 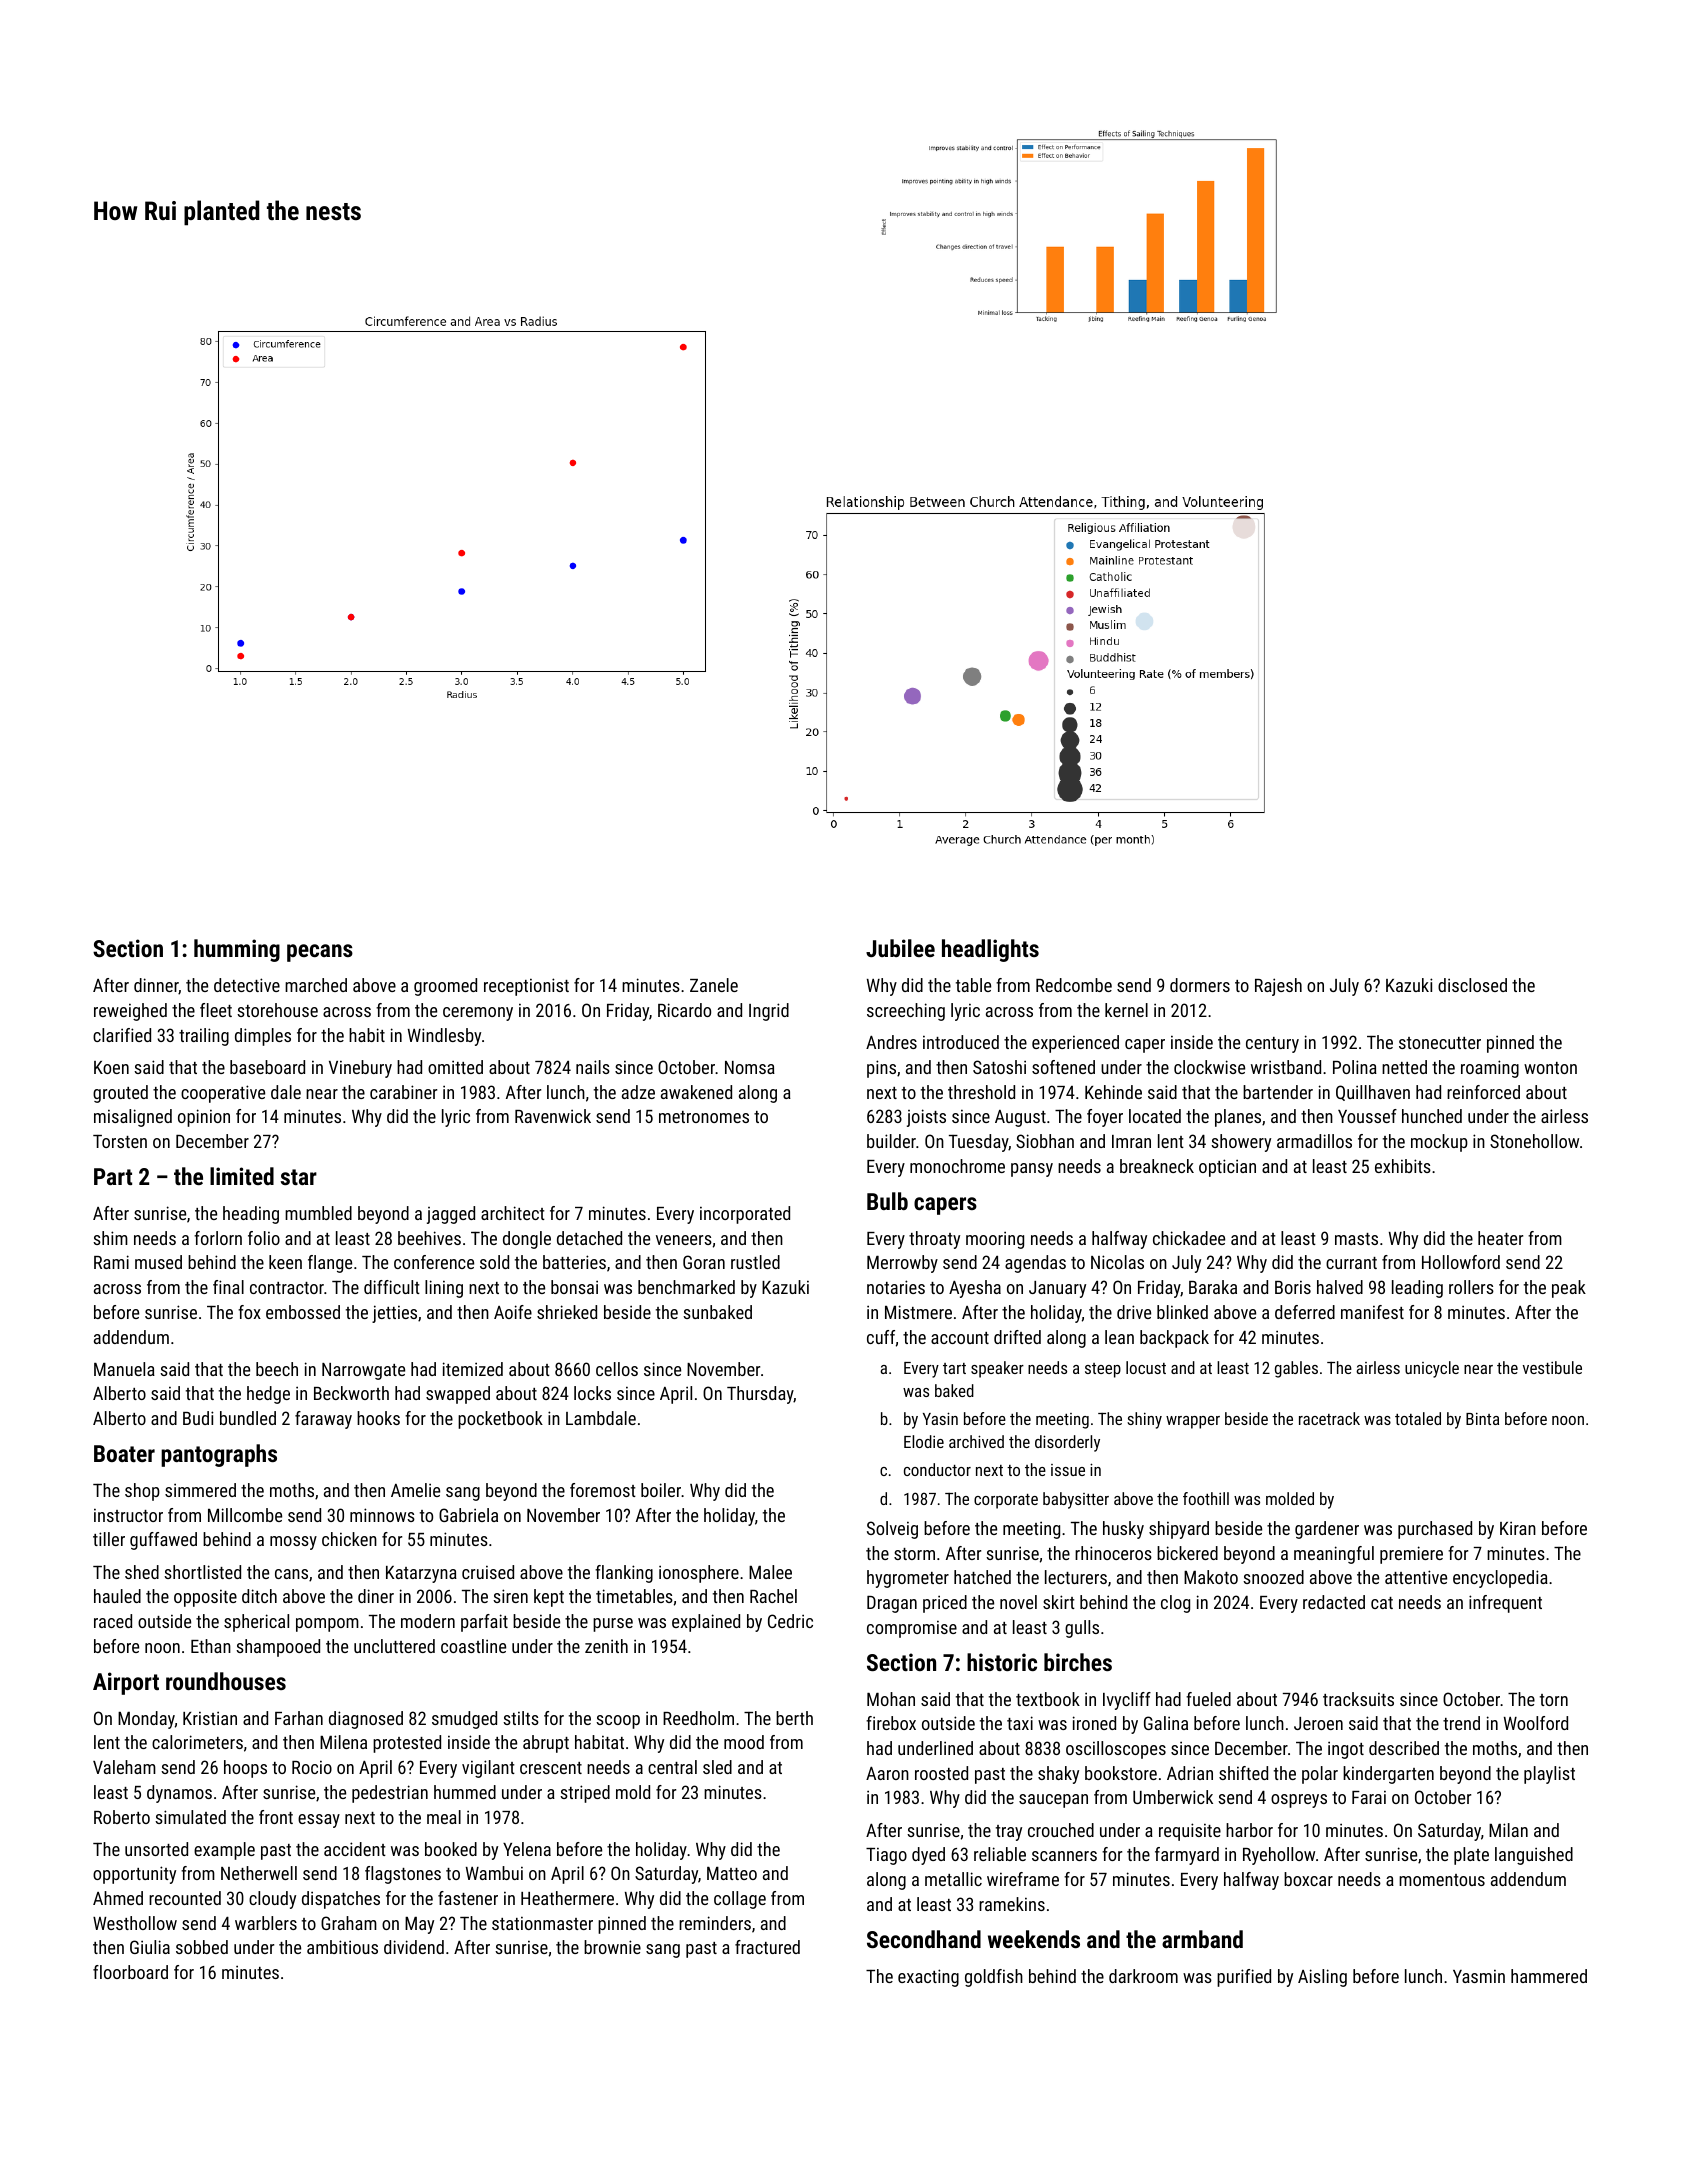 I want to click on Malee, so click(x=770, y=1572).
